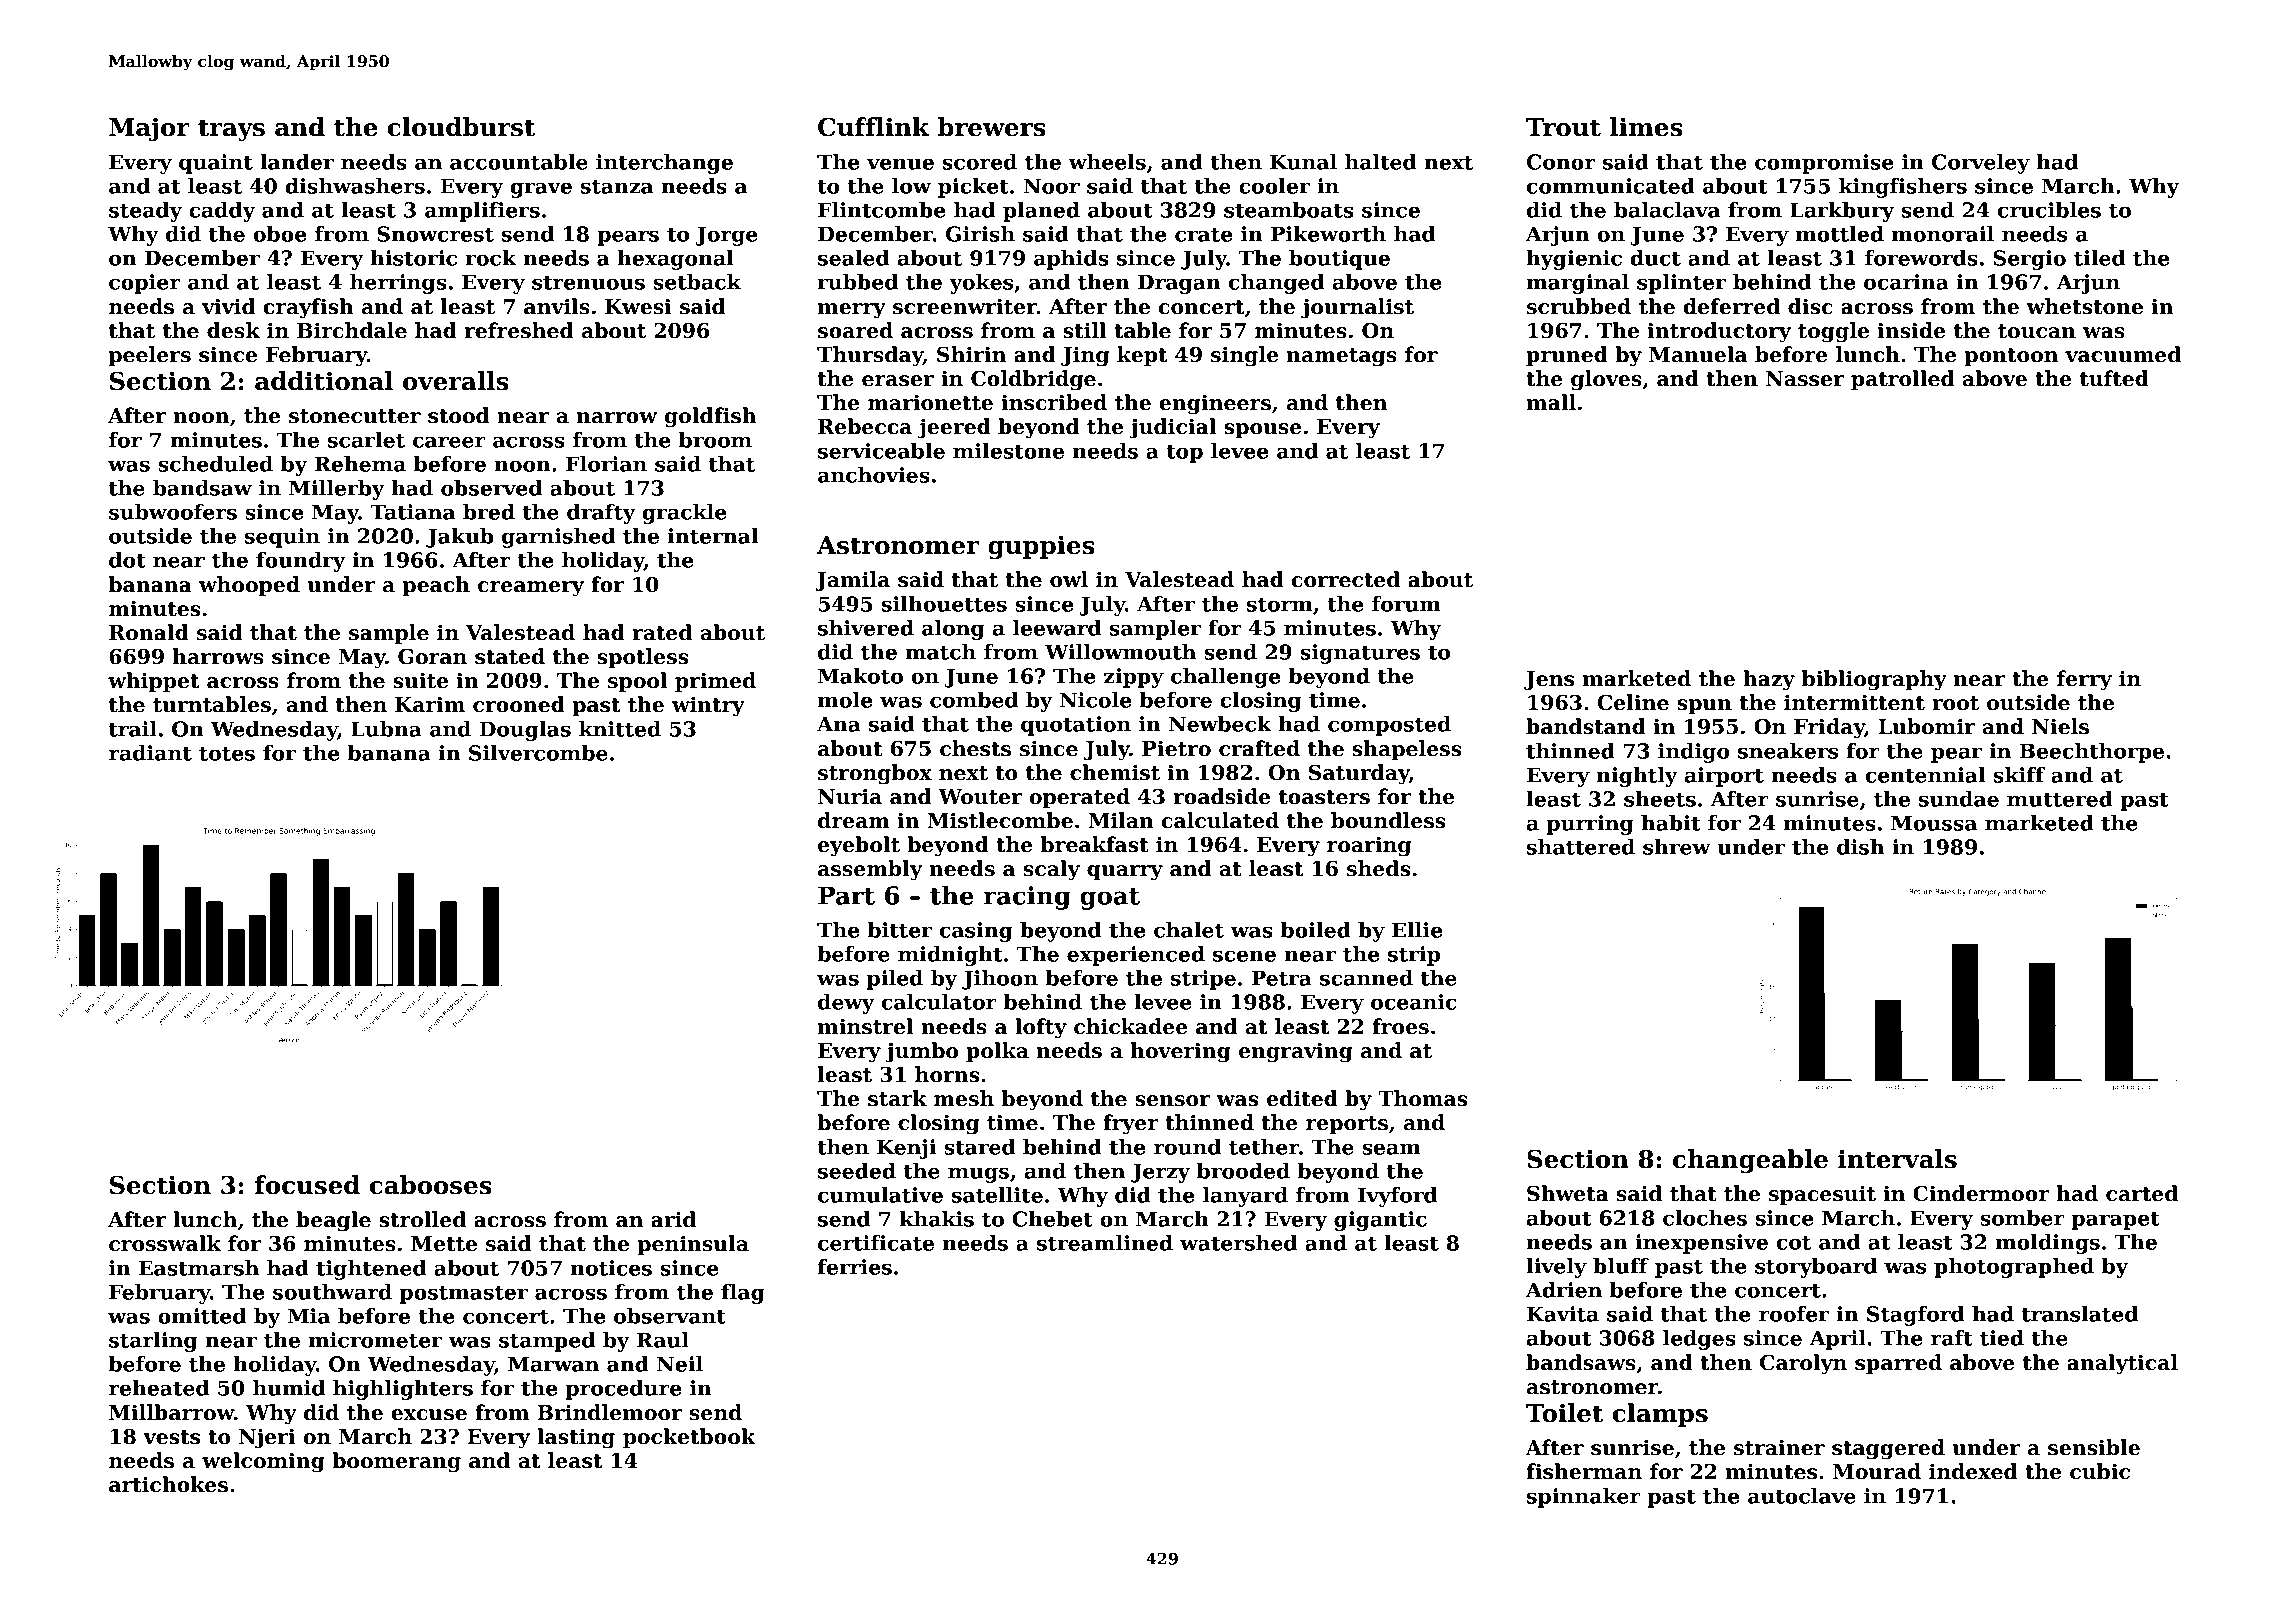 This page has height=1620, width=2292. I want to click on lasting, so click(576, 1438).
